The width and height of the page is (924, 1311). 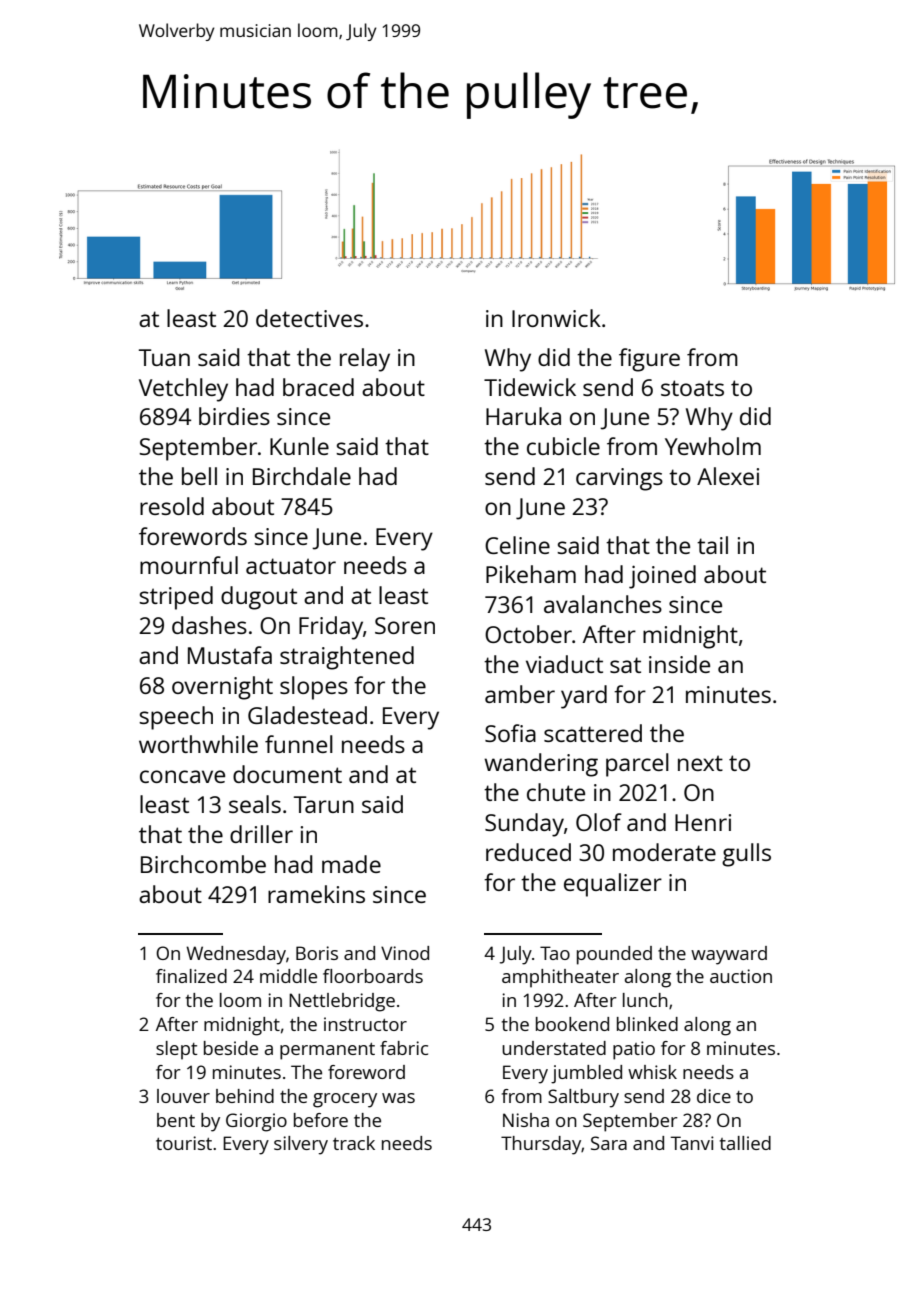 I want to click on braced, so click(x=318, y=387).
